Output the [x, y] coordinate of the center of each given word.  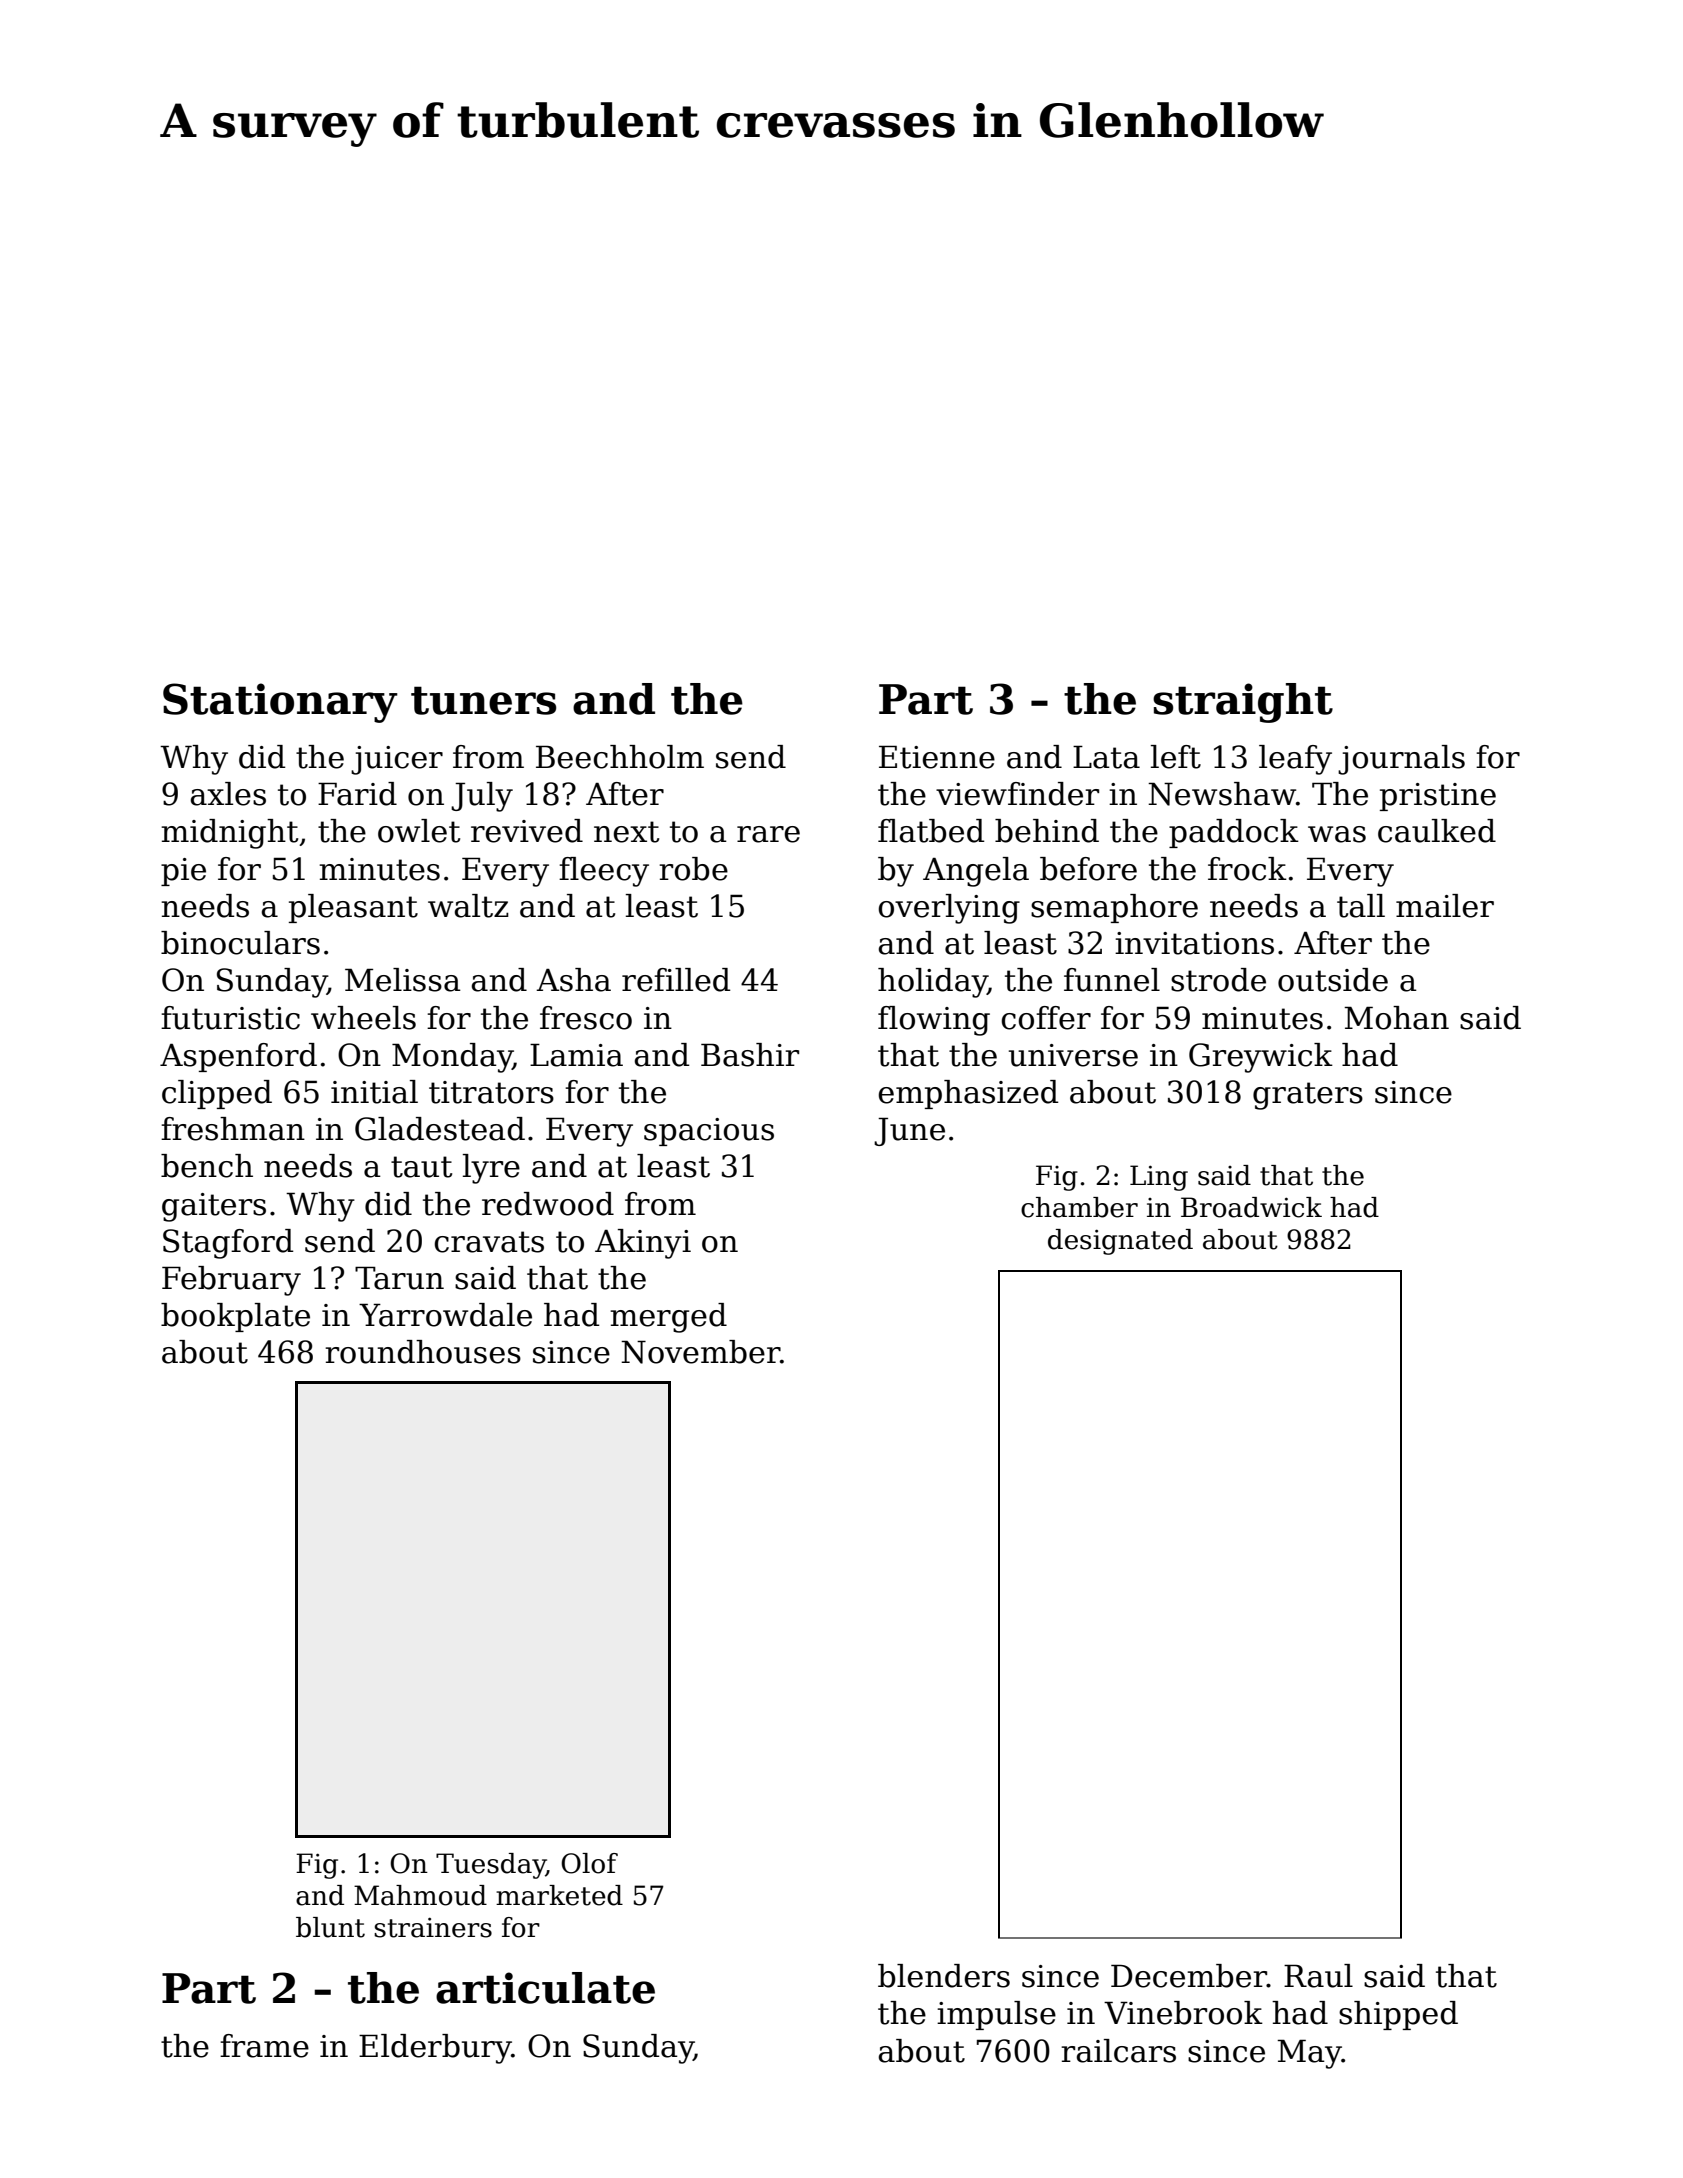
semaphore [1114, 908]
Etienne [937, 757]
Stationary [280, 703]
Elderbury [435, 2049]
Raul [1318, 1976]
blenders [944, 1976]
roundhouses [423, 1352]
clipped [217, 1094]
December [1189, 1976]
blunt [330, 1927]
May [1309, 2054]
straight [1243, 703]
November [700, 1352]
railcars [1118, 2051]
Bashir [750, 1055]
